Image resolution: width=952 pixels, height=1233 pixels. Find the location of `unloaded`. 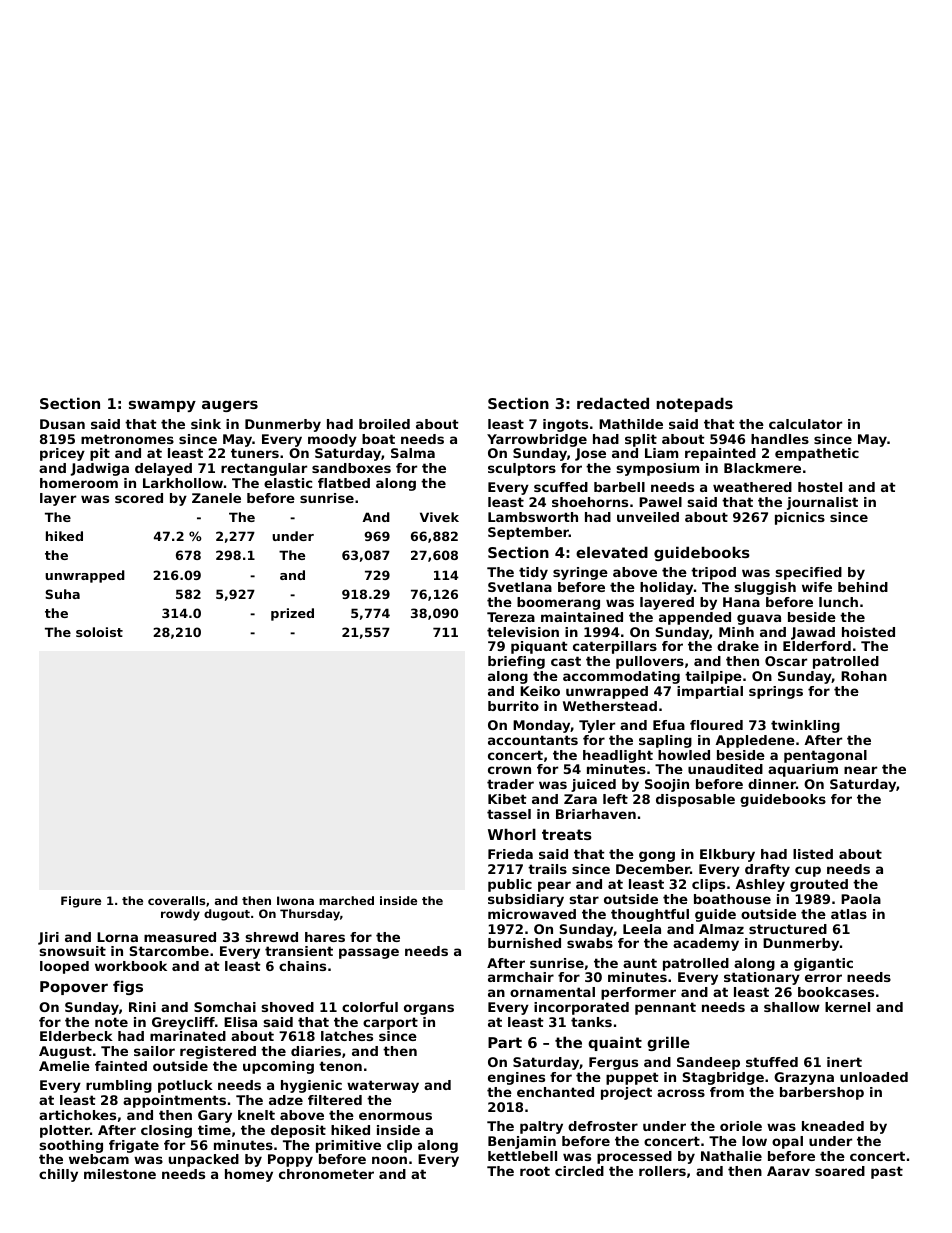

unloaded is located at coordinates (874, 1077).
